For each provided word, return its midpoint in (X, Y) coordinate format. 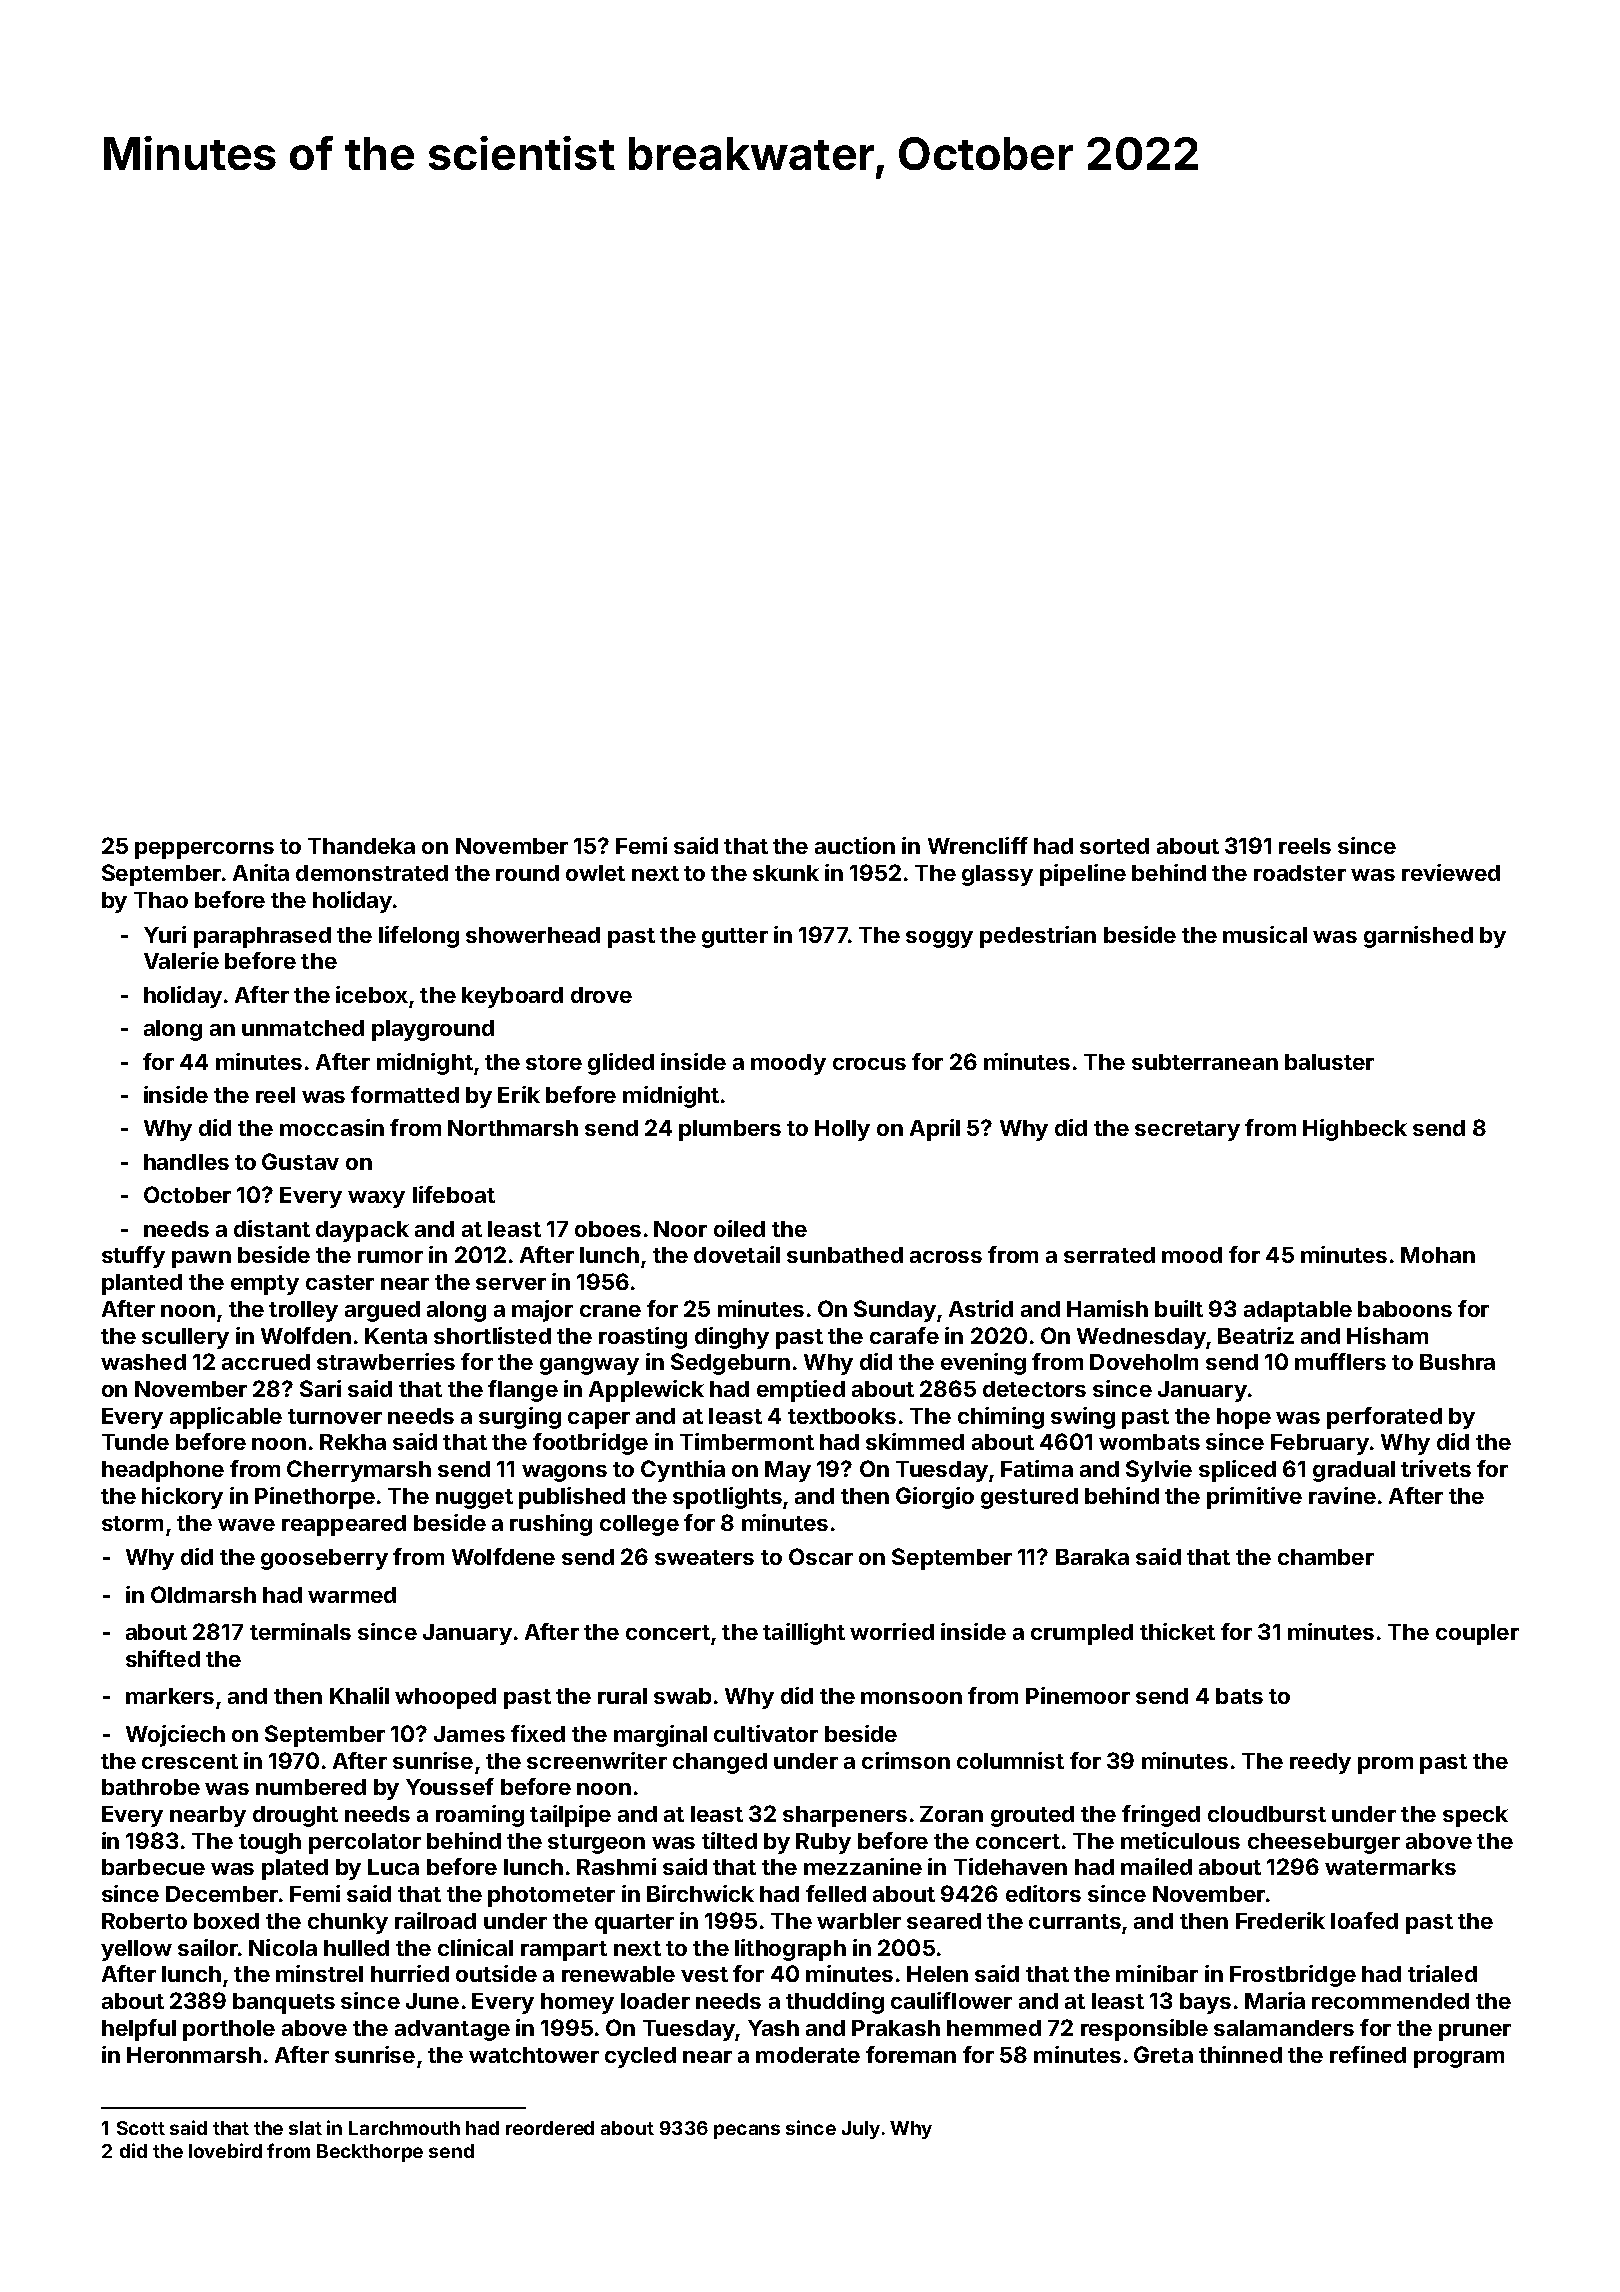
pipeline (1083, 875)
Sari (320, 1388)
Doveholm (1144, 1362)
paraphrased (262, 937)
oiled (739, 1228)
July (861, 2130)
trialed (1442, 1973)
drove (601, 995)
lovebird (225, 2150)
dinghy (732, 1338)
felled (836, 1893)
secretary (1187, 1131)
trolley (303, 1311)
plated (295, 1869)
